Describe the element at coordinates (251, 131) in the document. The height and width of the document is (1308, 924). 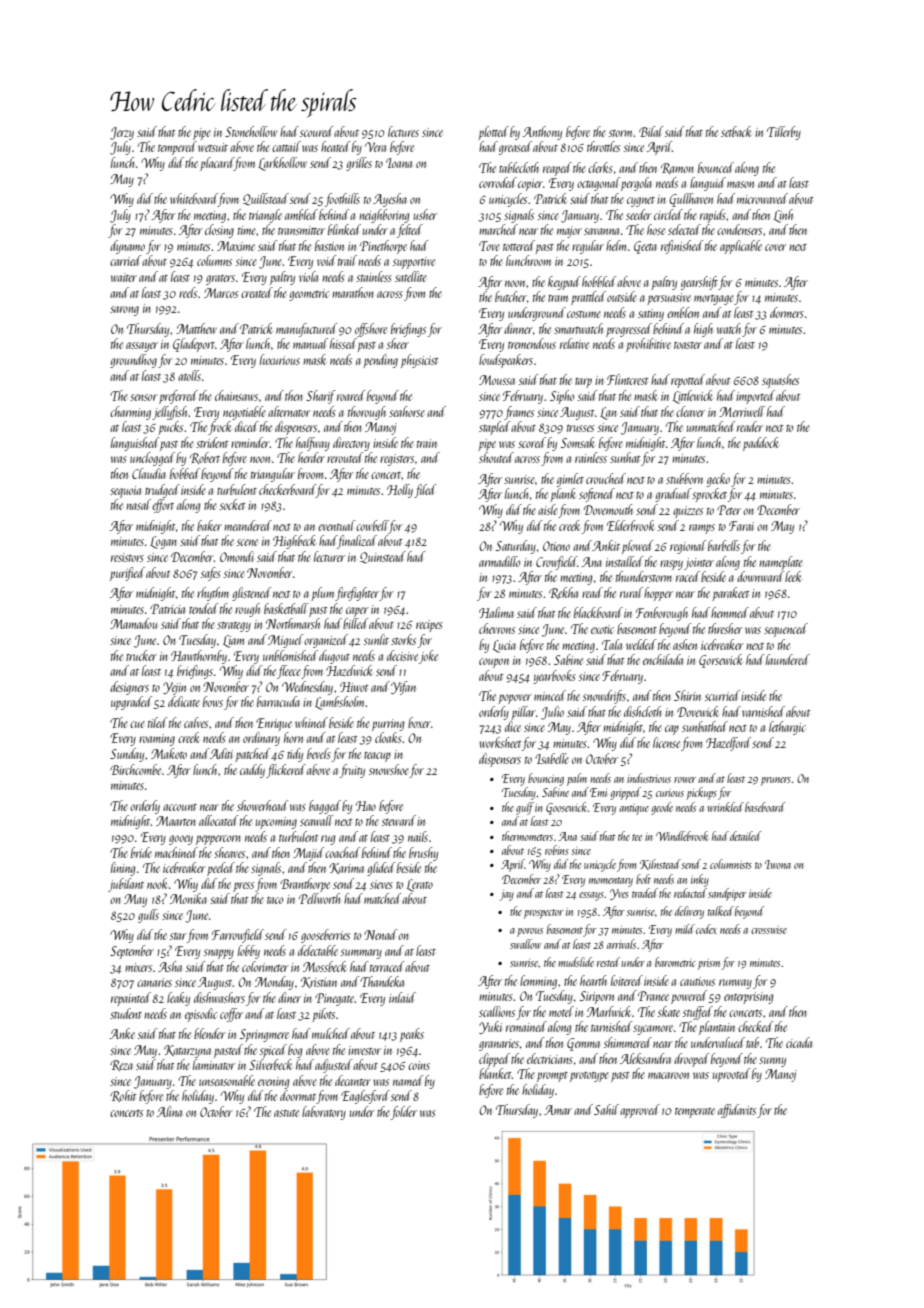
I see `Stonehollow` at that location.
